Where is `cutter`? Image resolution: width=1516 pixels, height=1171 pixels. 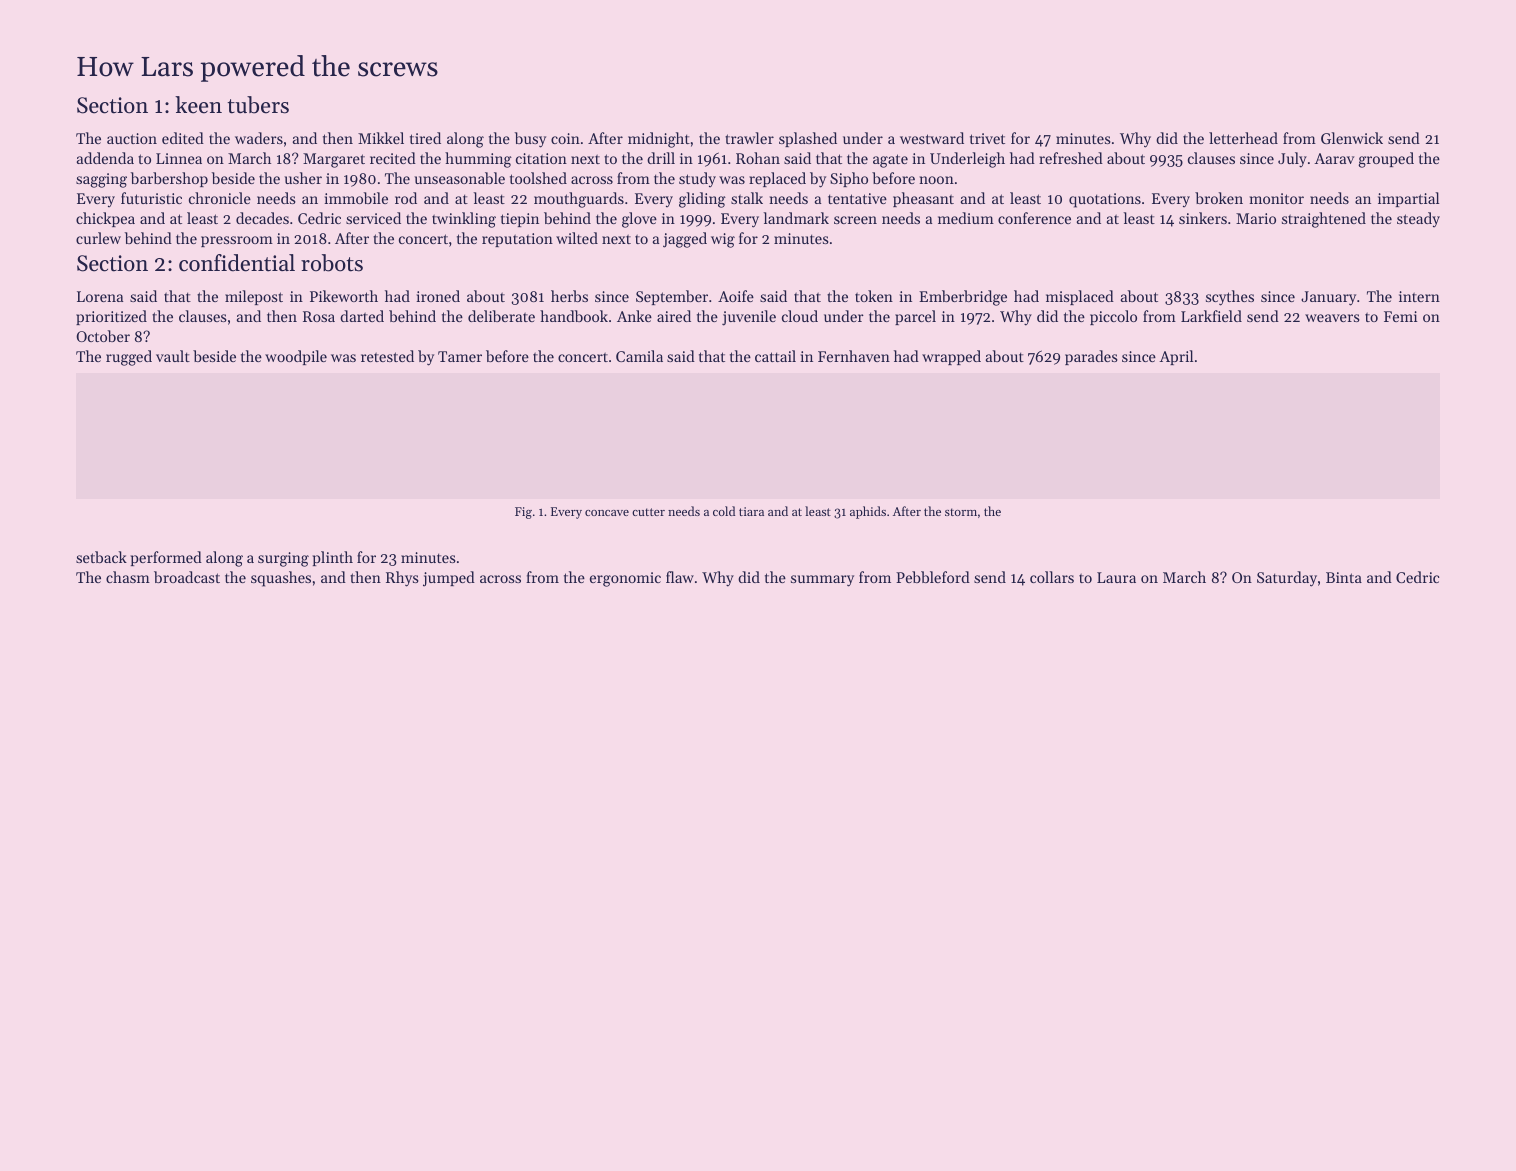
cutter is located at coordinates (648, 512).
